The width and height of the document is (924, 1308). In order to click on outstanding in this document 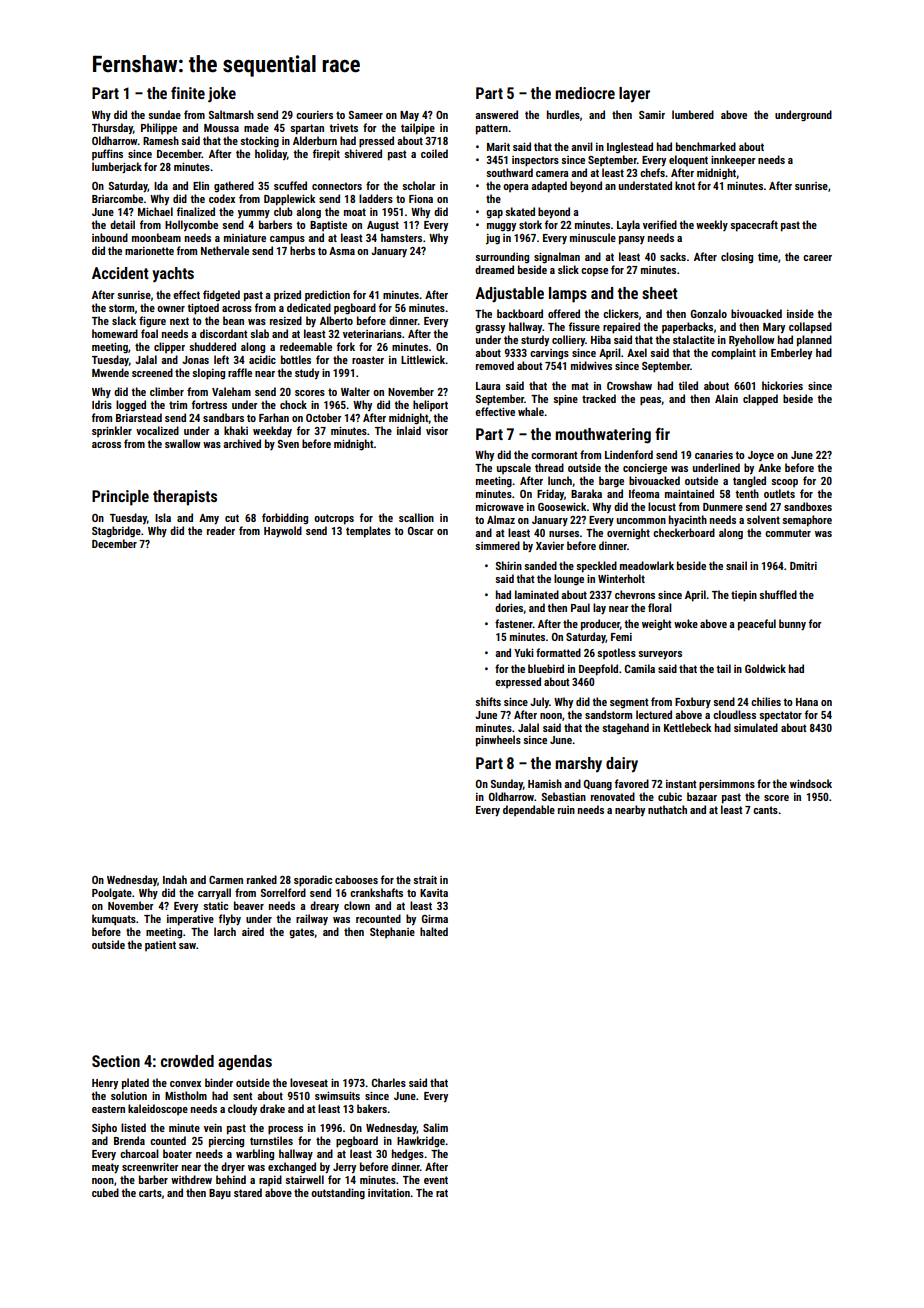, I will do `click(338, 1193)`.
